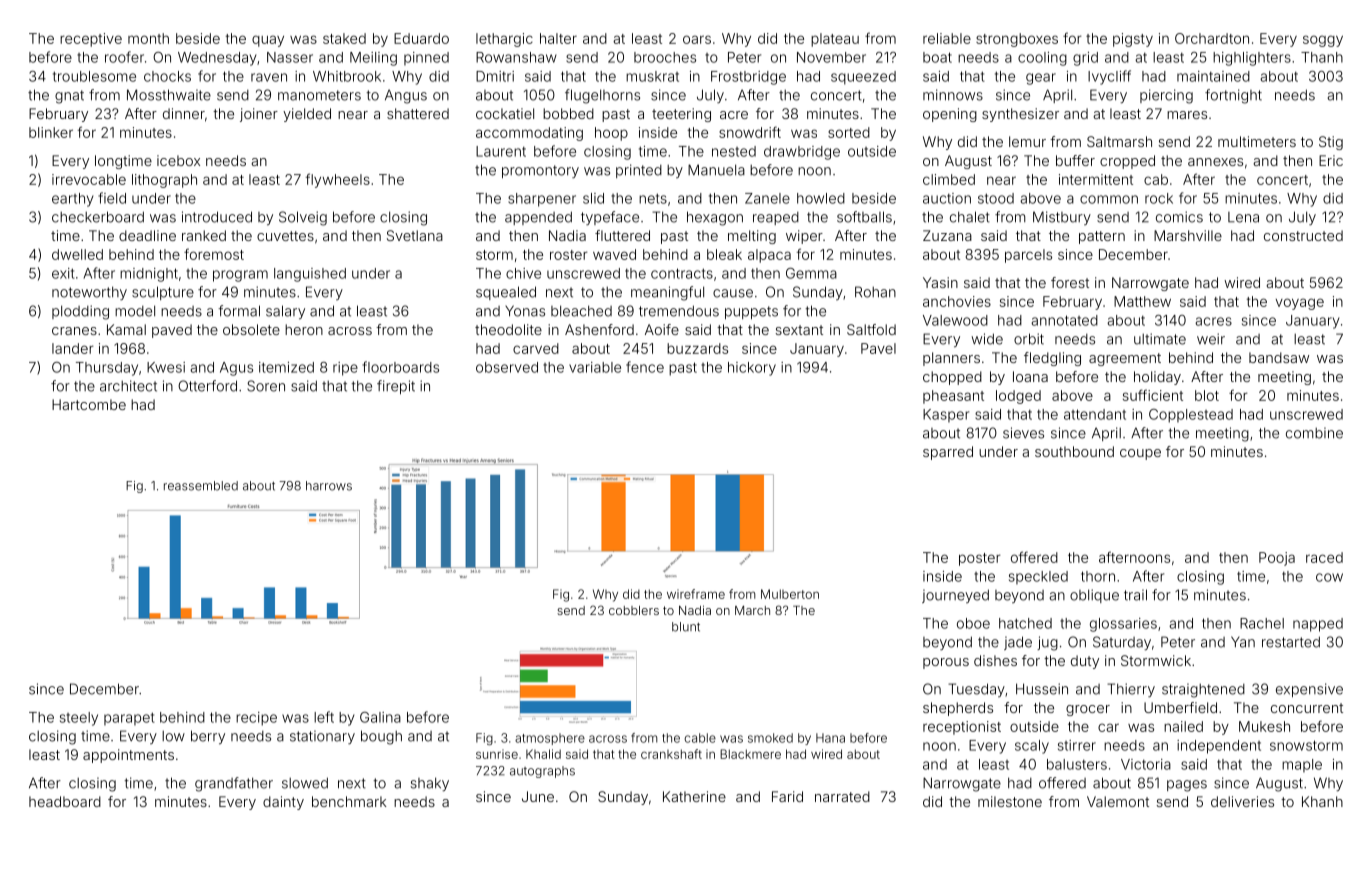 The height and width of the screenshot is (887, 1372). What do you see at coordinates (79, 719) in the screenshot?
I see `steely` at bounding box center [79, 719].
